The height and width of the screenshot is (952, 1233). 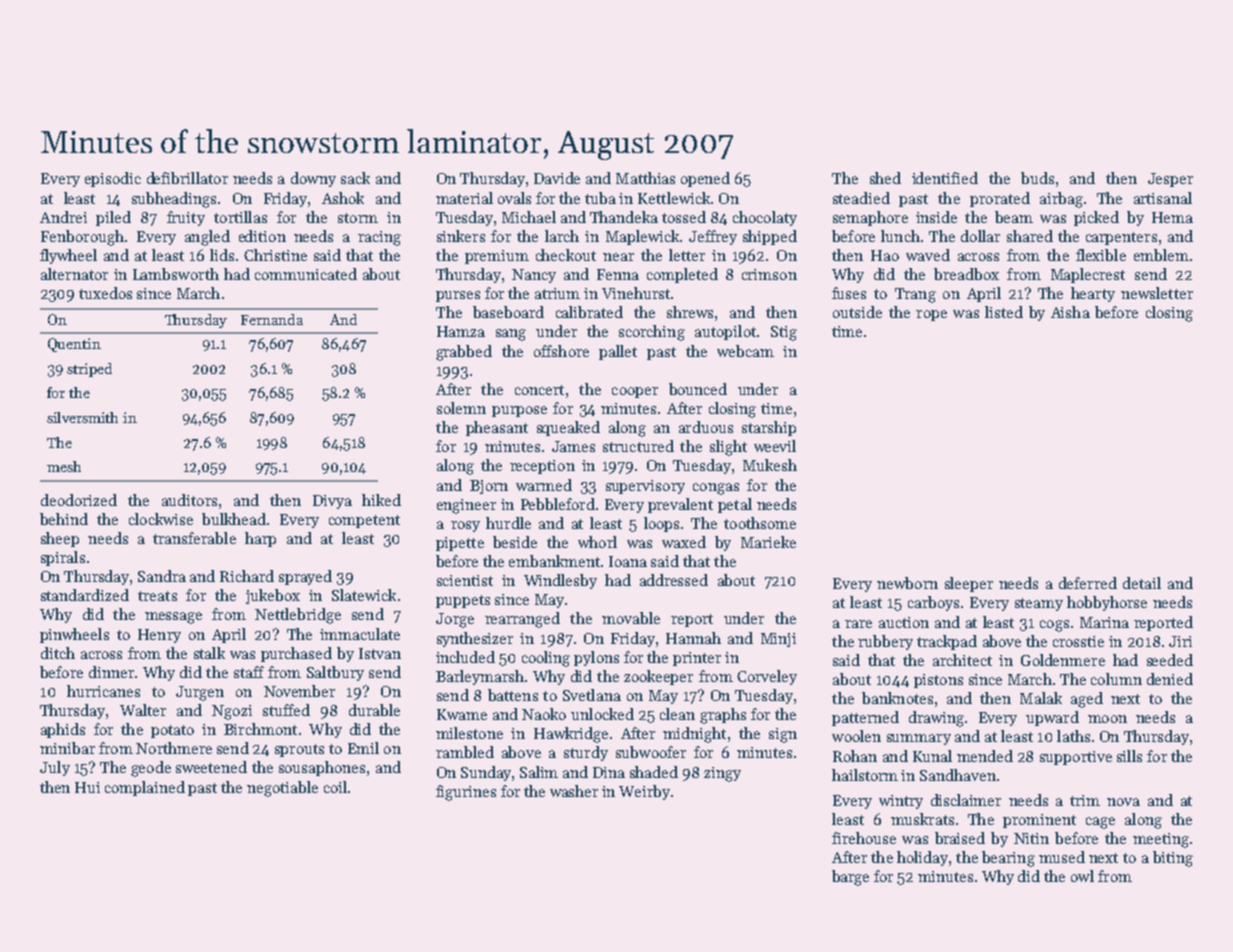 I want to click on complained, so click(x=145, y=788).
